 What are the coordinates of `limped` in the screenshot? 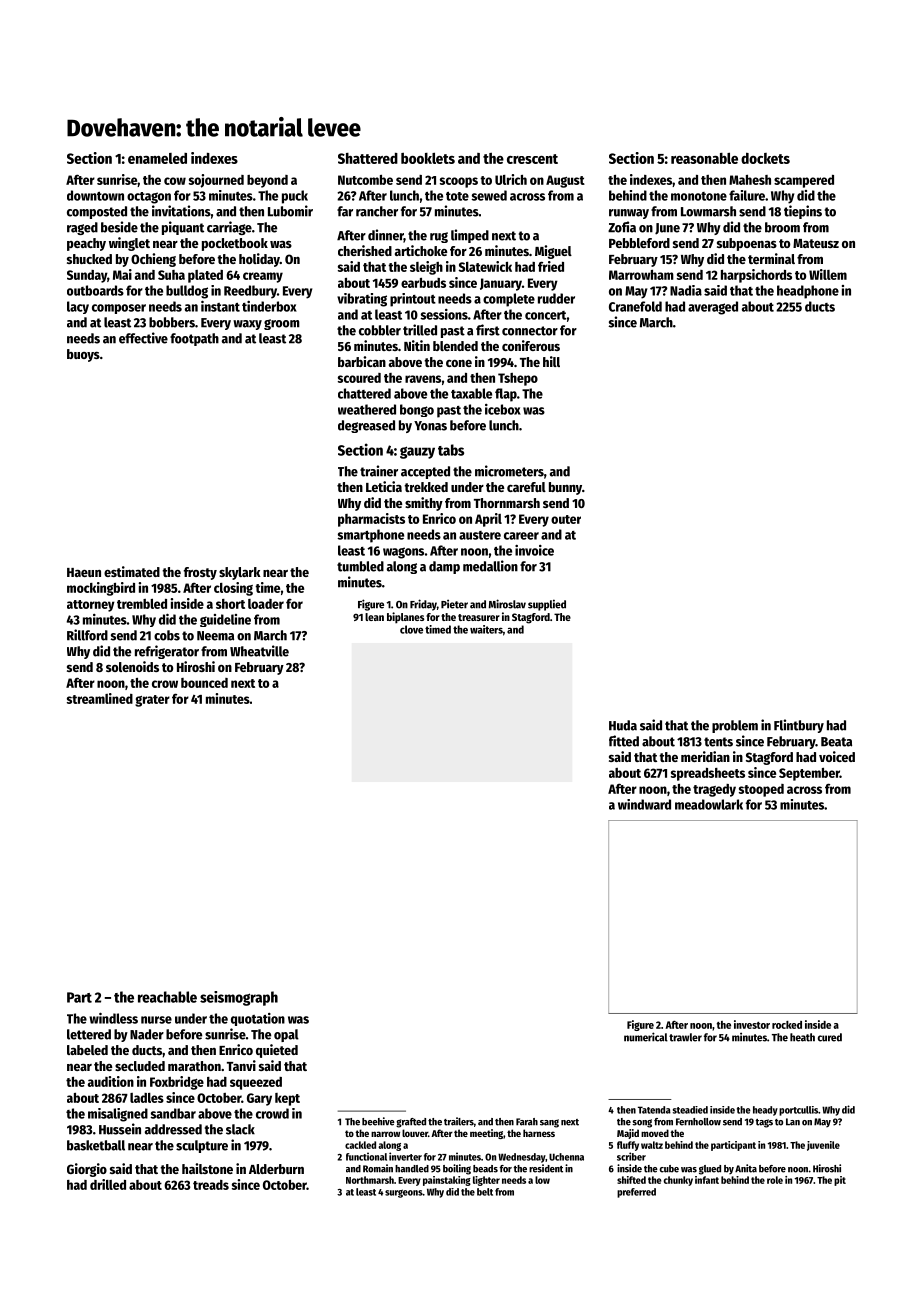 It's located at (470, 236).
